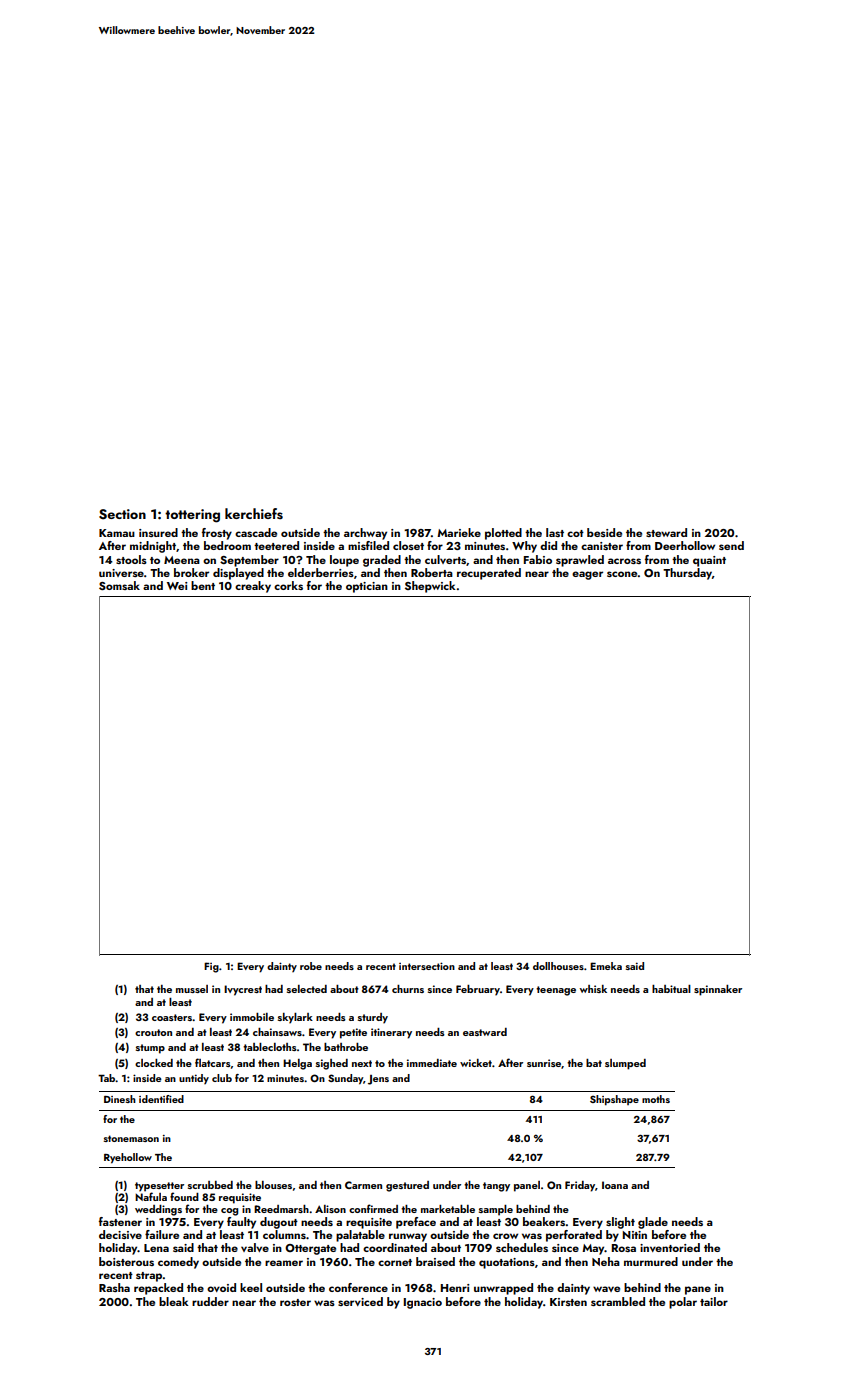 The height and width of the screenshot is (1400, 849). I want to click on dollhouses, so click(558, 966).
